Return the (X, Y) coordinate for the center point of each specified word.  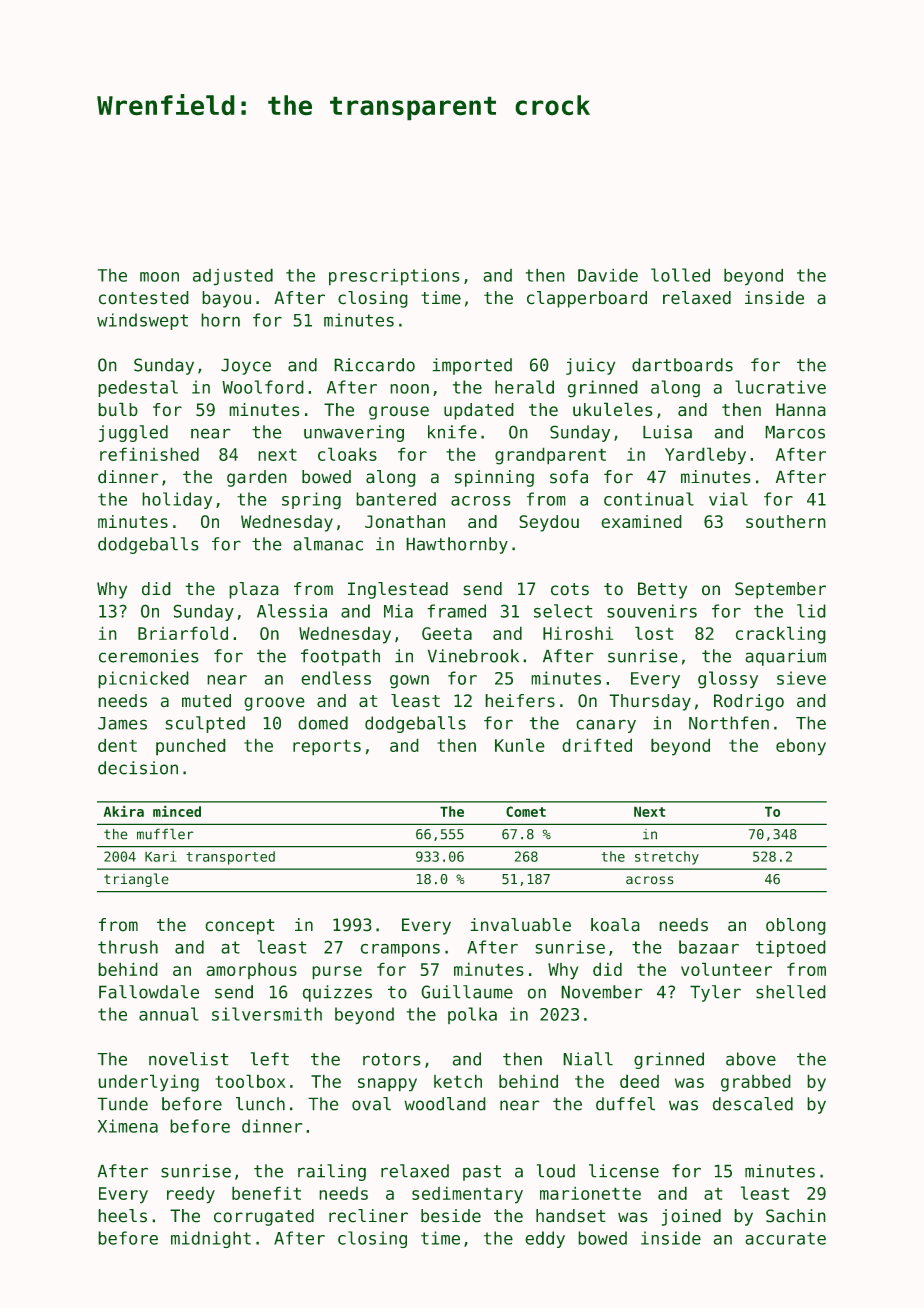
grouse (399, 413)
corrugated (264, 1217)
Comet (526, 811)
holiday (177, 500)
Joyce (246, 367)
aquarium (786, 657)
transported (230, 858)
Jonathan (405, 521)
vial (728, 499)
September (780, 590)
